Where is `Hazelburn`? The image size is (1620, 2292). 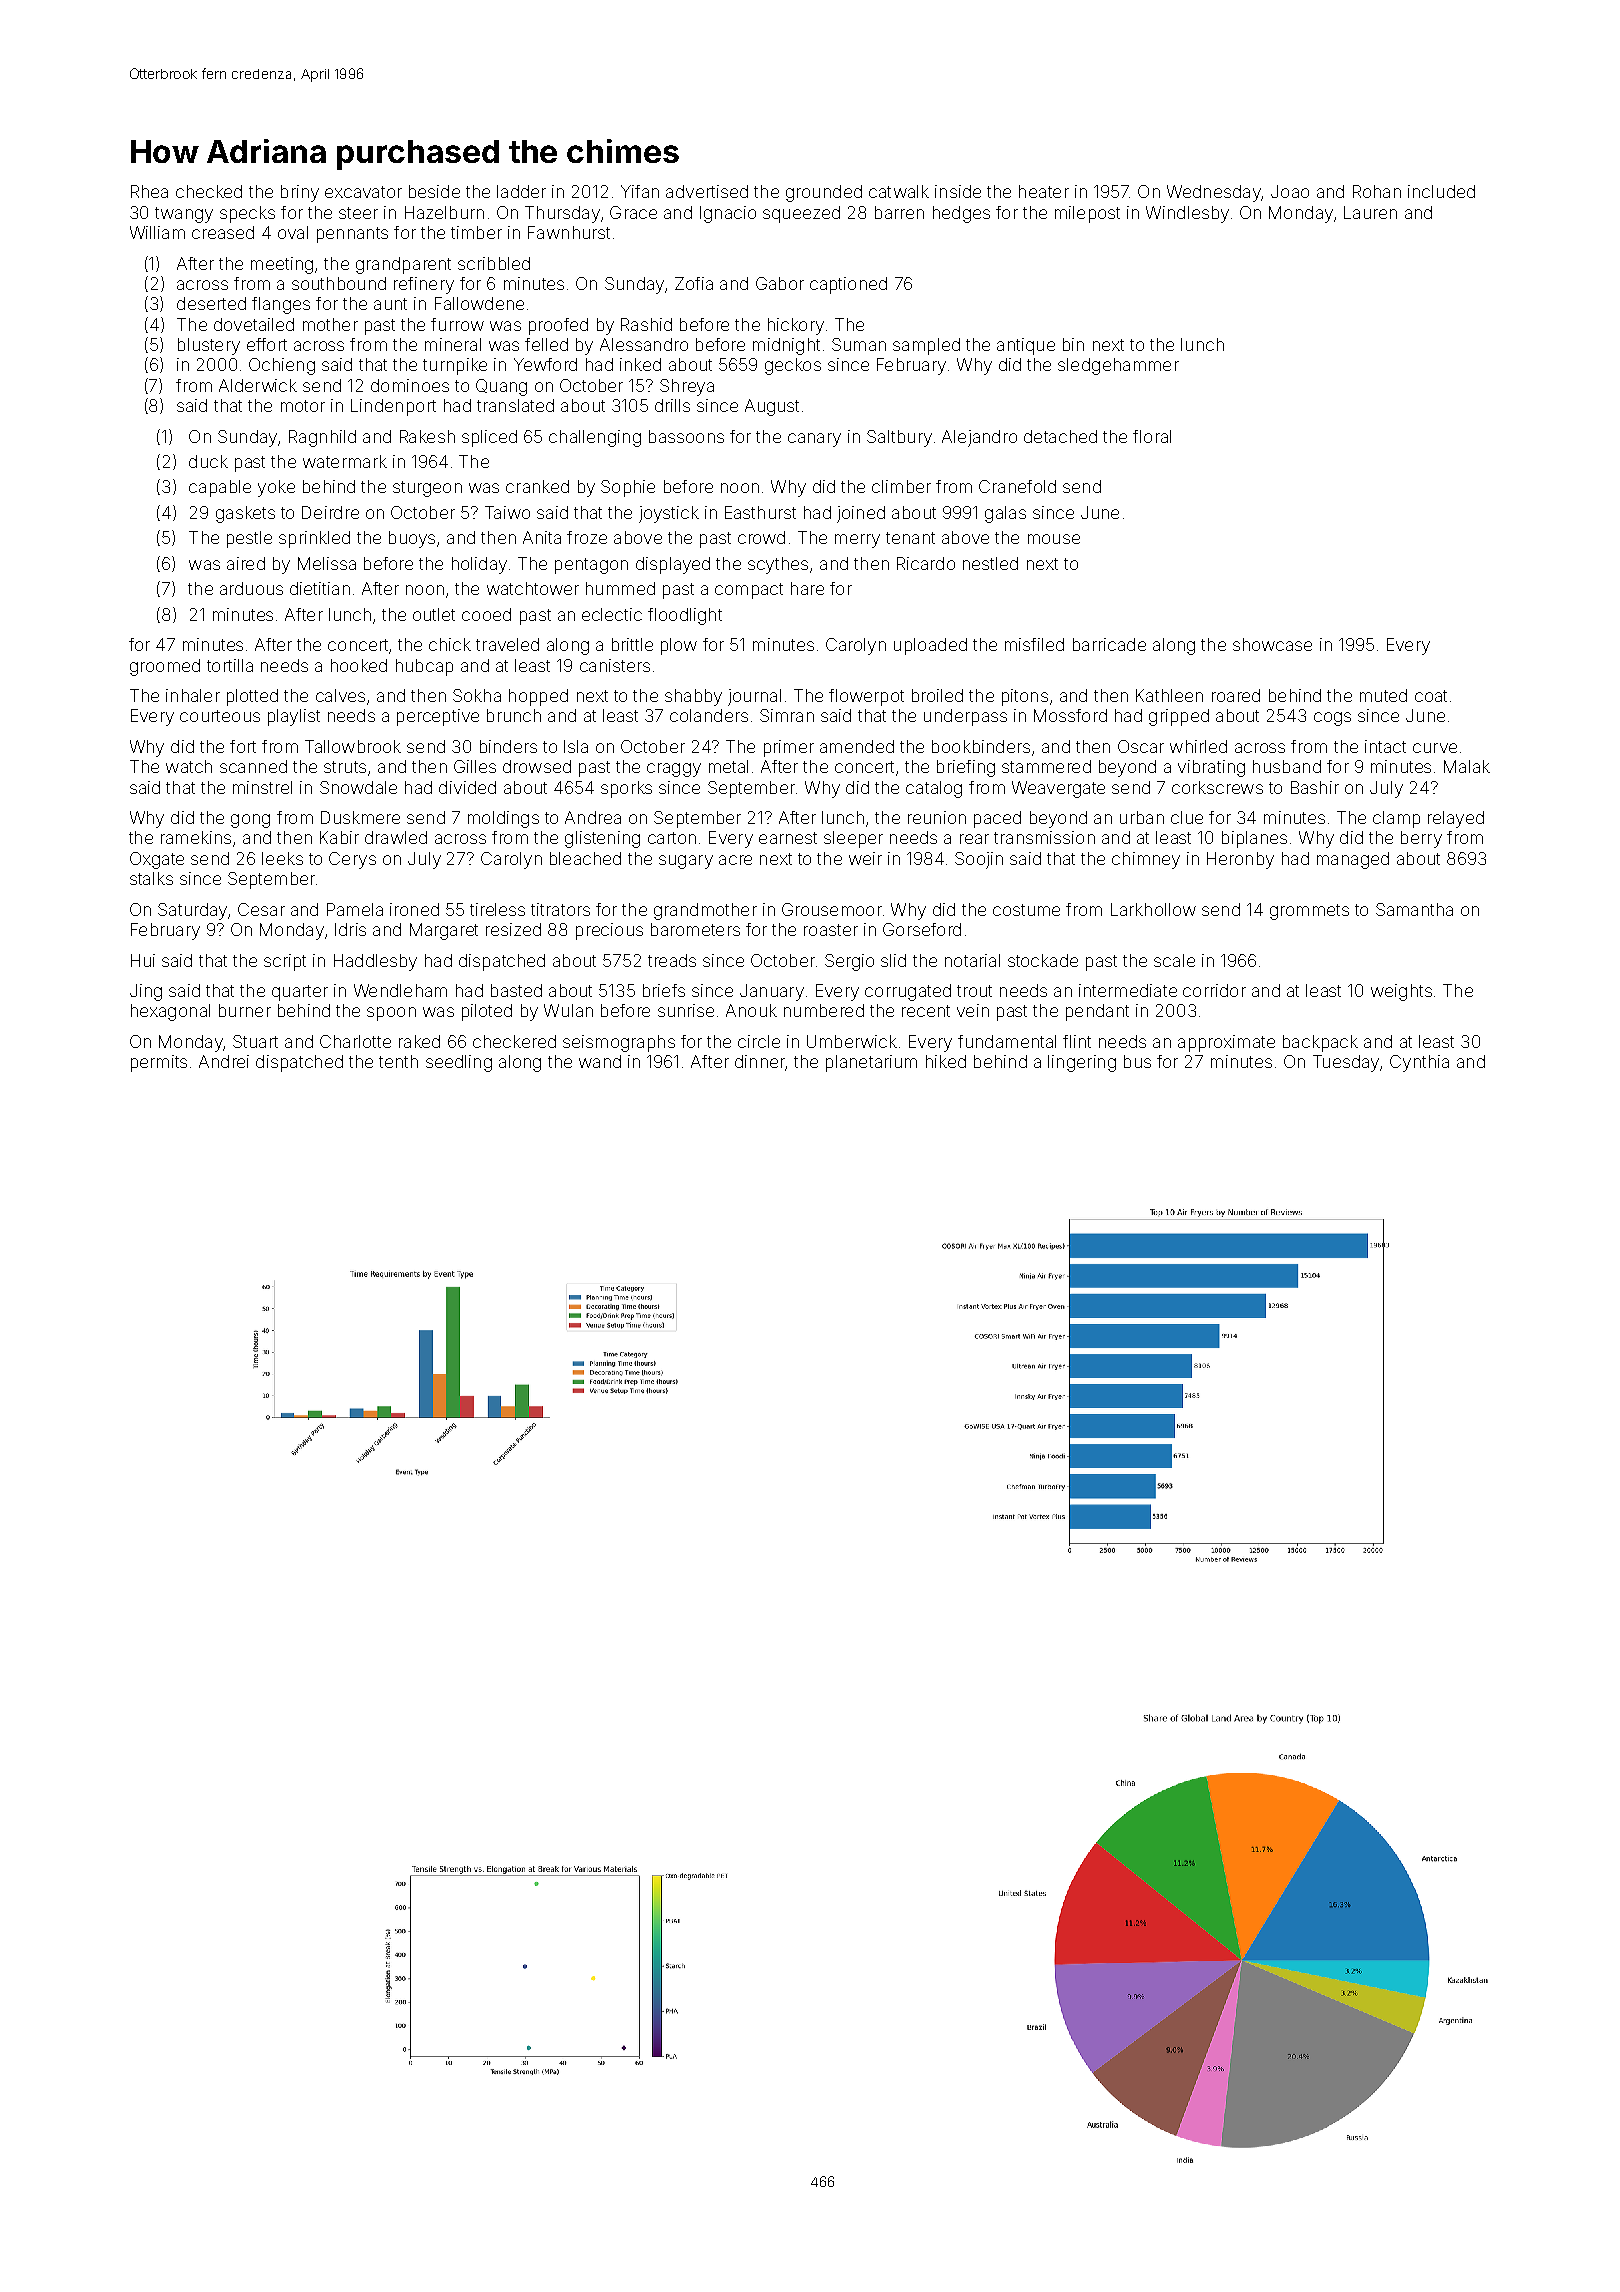
Hazelburn is located at coordinates (444, 212).
